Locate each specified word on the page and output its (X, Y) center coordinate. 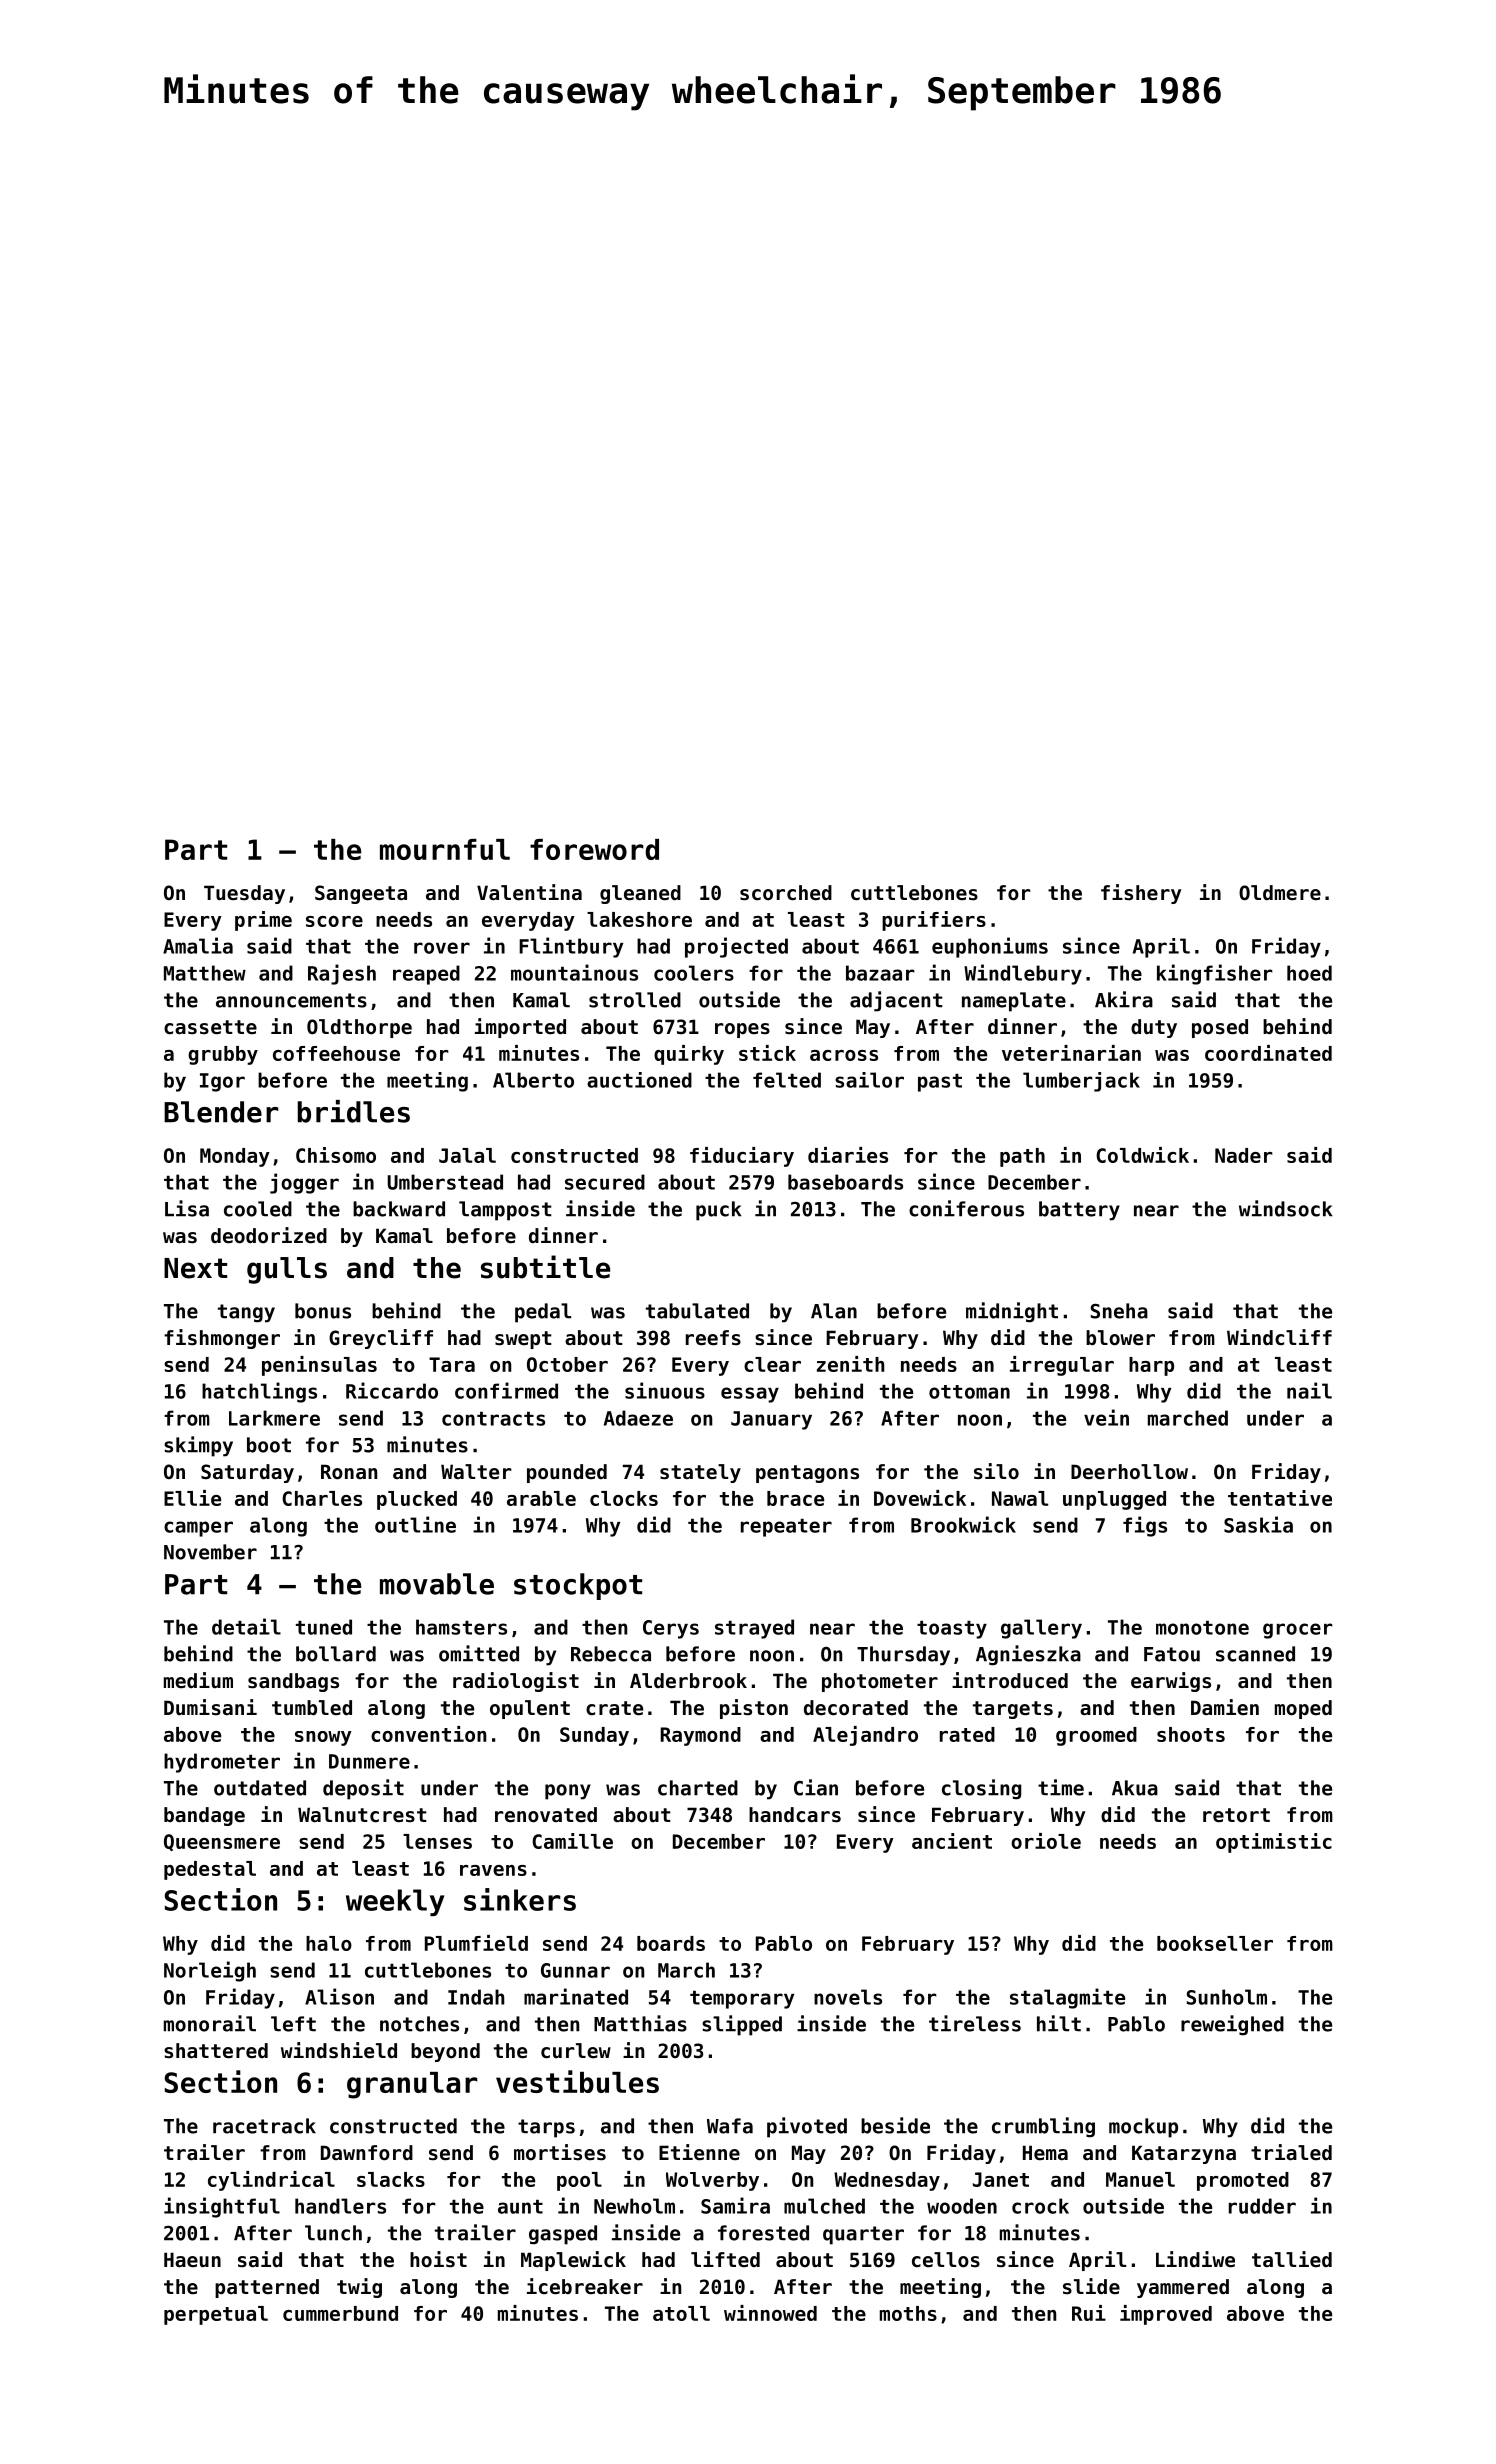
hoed (1309, 973)
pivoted (807, 2127)
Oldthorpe (359, 1028)
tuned (324, 1627)
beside (895, 2125)
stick (767, 1053)
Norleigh (210, 1971)
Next (195, 1268)
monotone (1202, 1628)
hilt (1059, 2023)
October (567, 1364)
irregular (1062, 1366)
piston (754, 1709)
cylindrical (271, 2181)
